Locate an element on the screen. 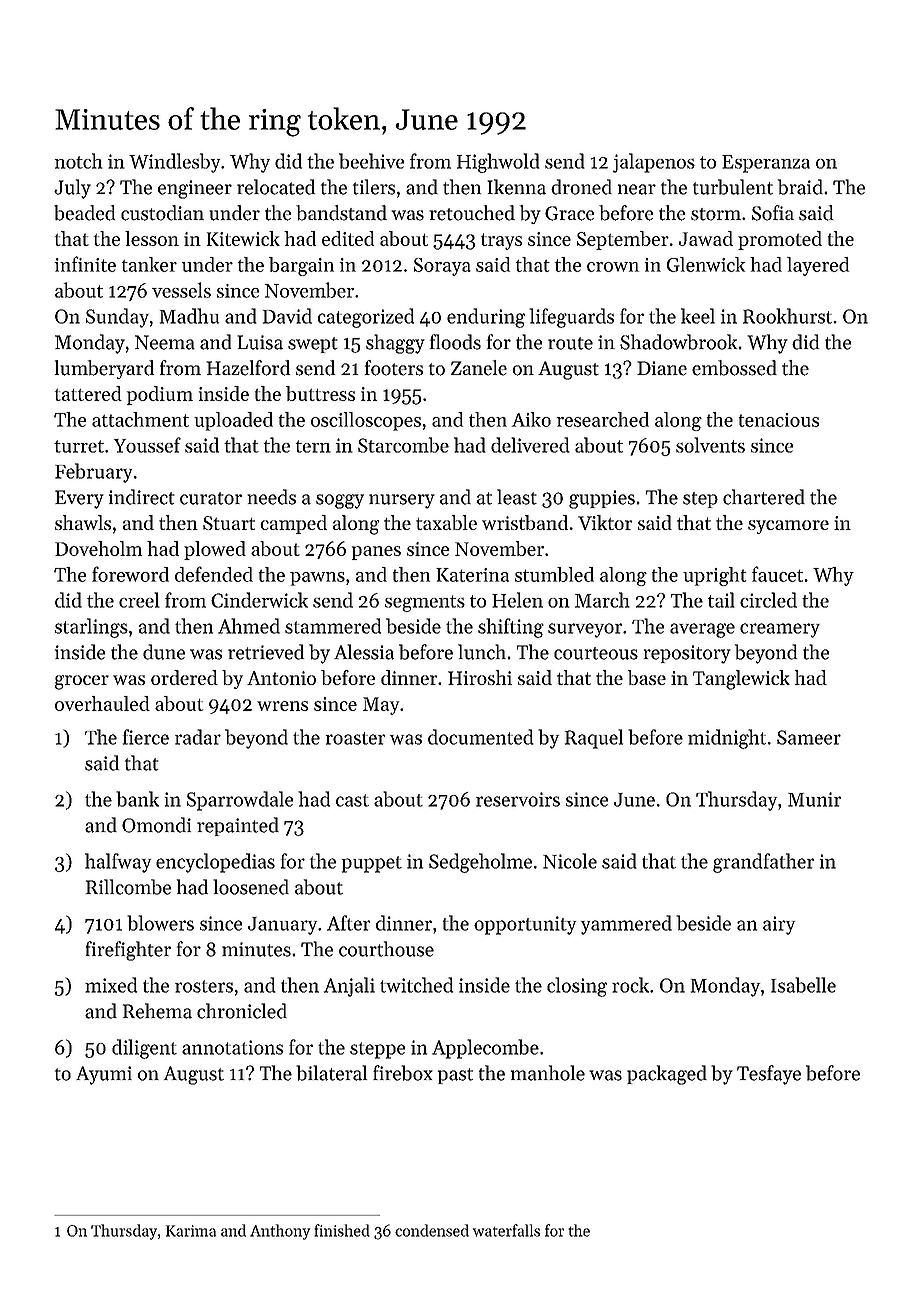  beehive is located at coordinates (371, 161).
